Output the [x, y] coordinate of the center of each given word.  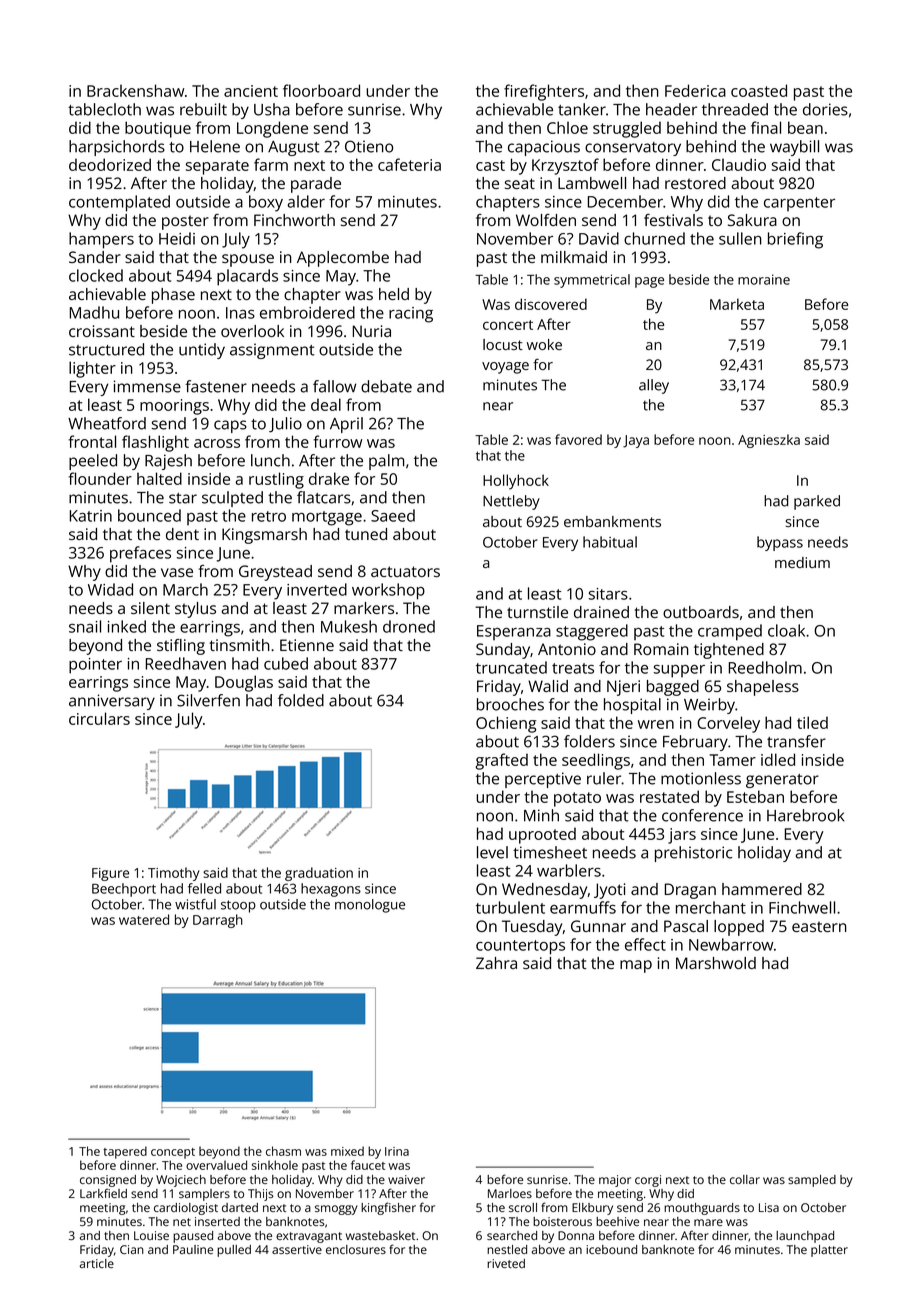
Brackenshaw [135, 90]
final [766, 127]
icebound [611, 1249]
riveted [506, 1263]
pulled [234, 1251]
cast [490, 165]
